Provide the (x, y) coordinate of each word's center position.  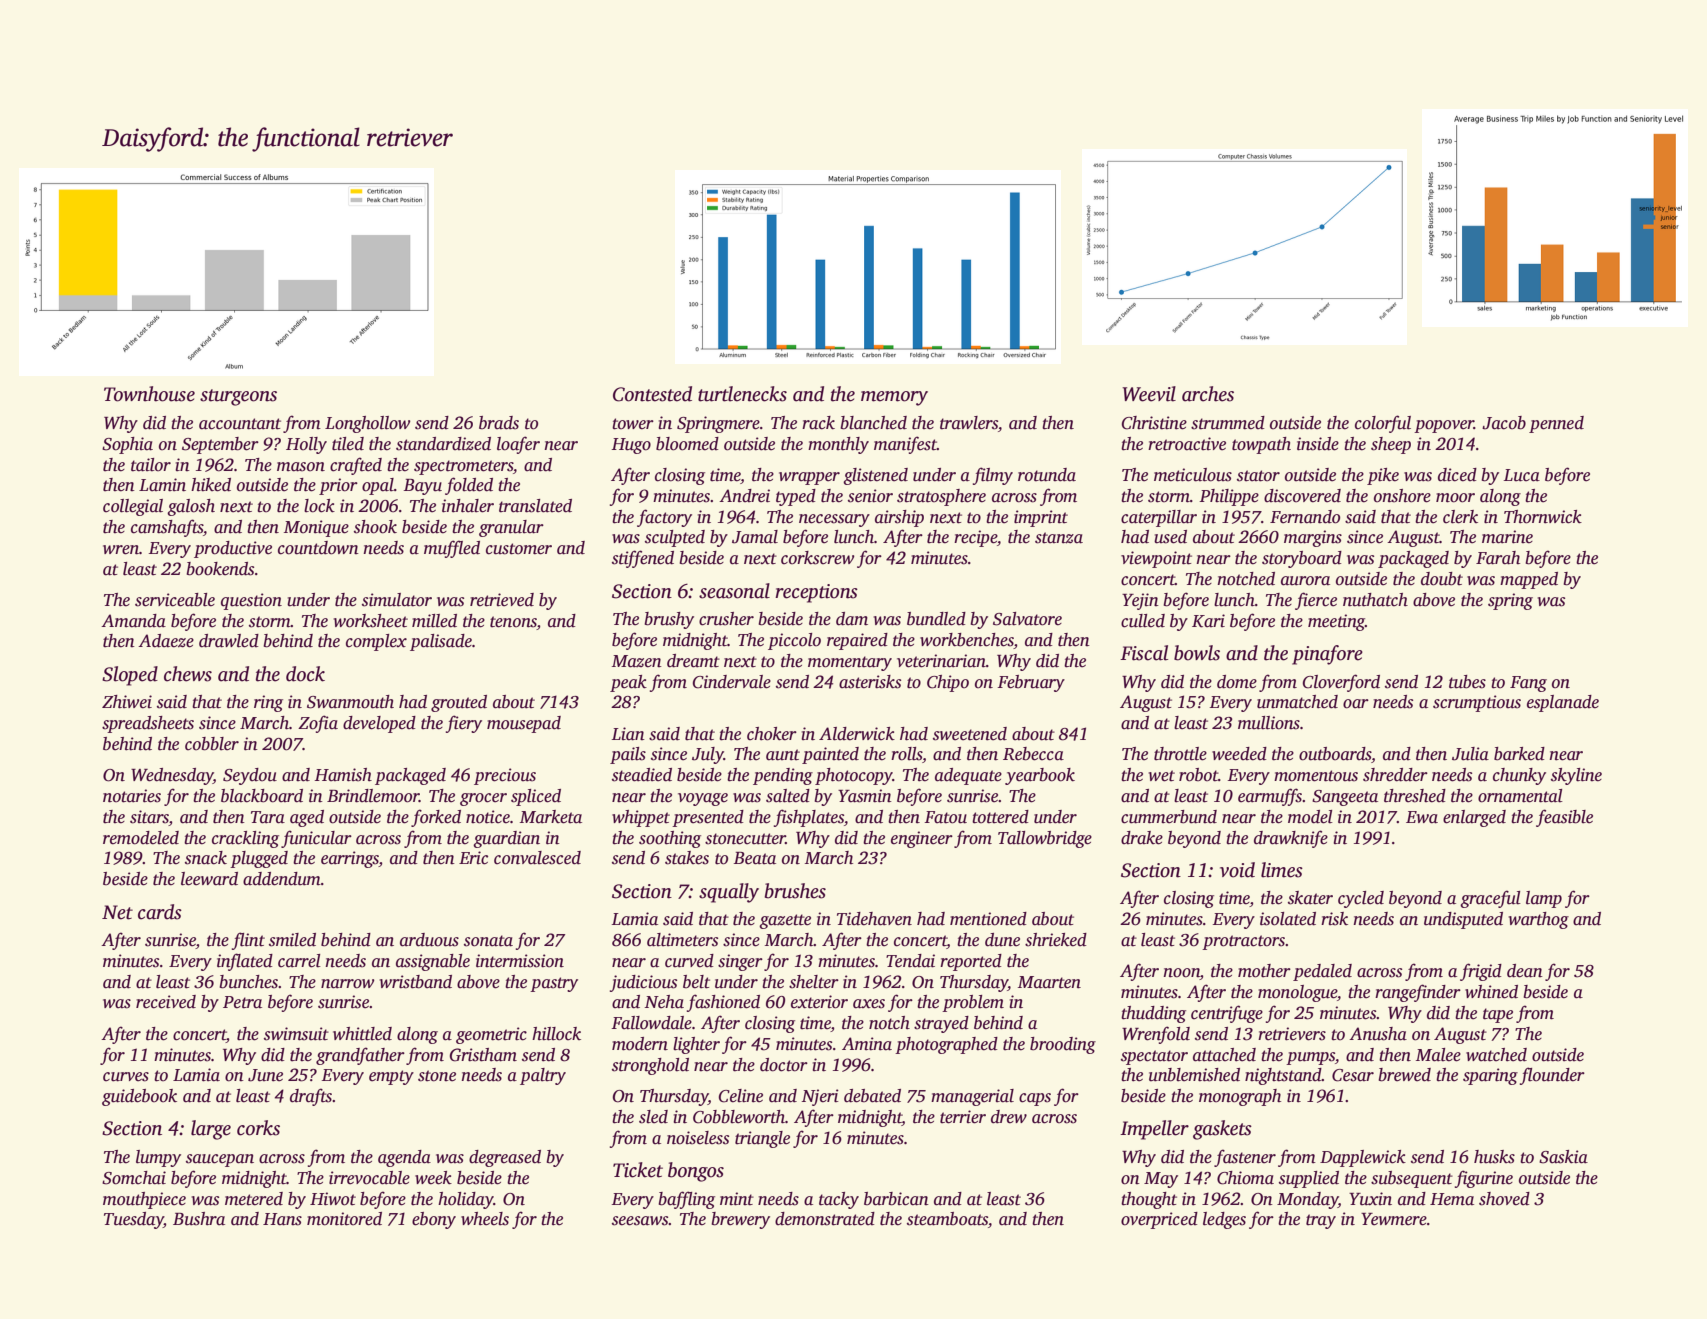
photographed (946, 1045)
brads (499, 423)
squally (729, 893)
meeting (1336, 622)
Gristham (483, 1055)
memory (894, 398)
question (251, 601)
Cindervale (732, 682)
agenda (404, 1158)
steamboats (947, 1219)
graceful (1490, 899)
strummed (1228, 423)
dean (1525, 971)
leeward (209, 879)
